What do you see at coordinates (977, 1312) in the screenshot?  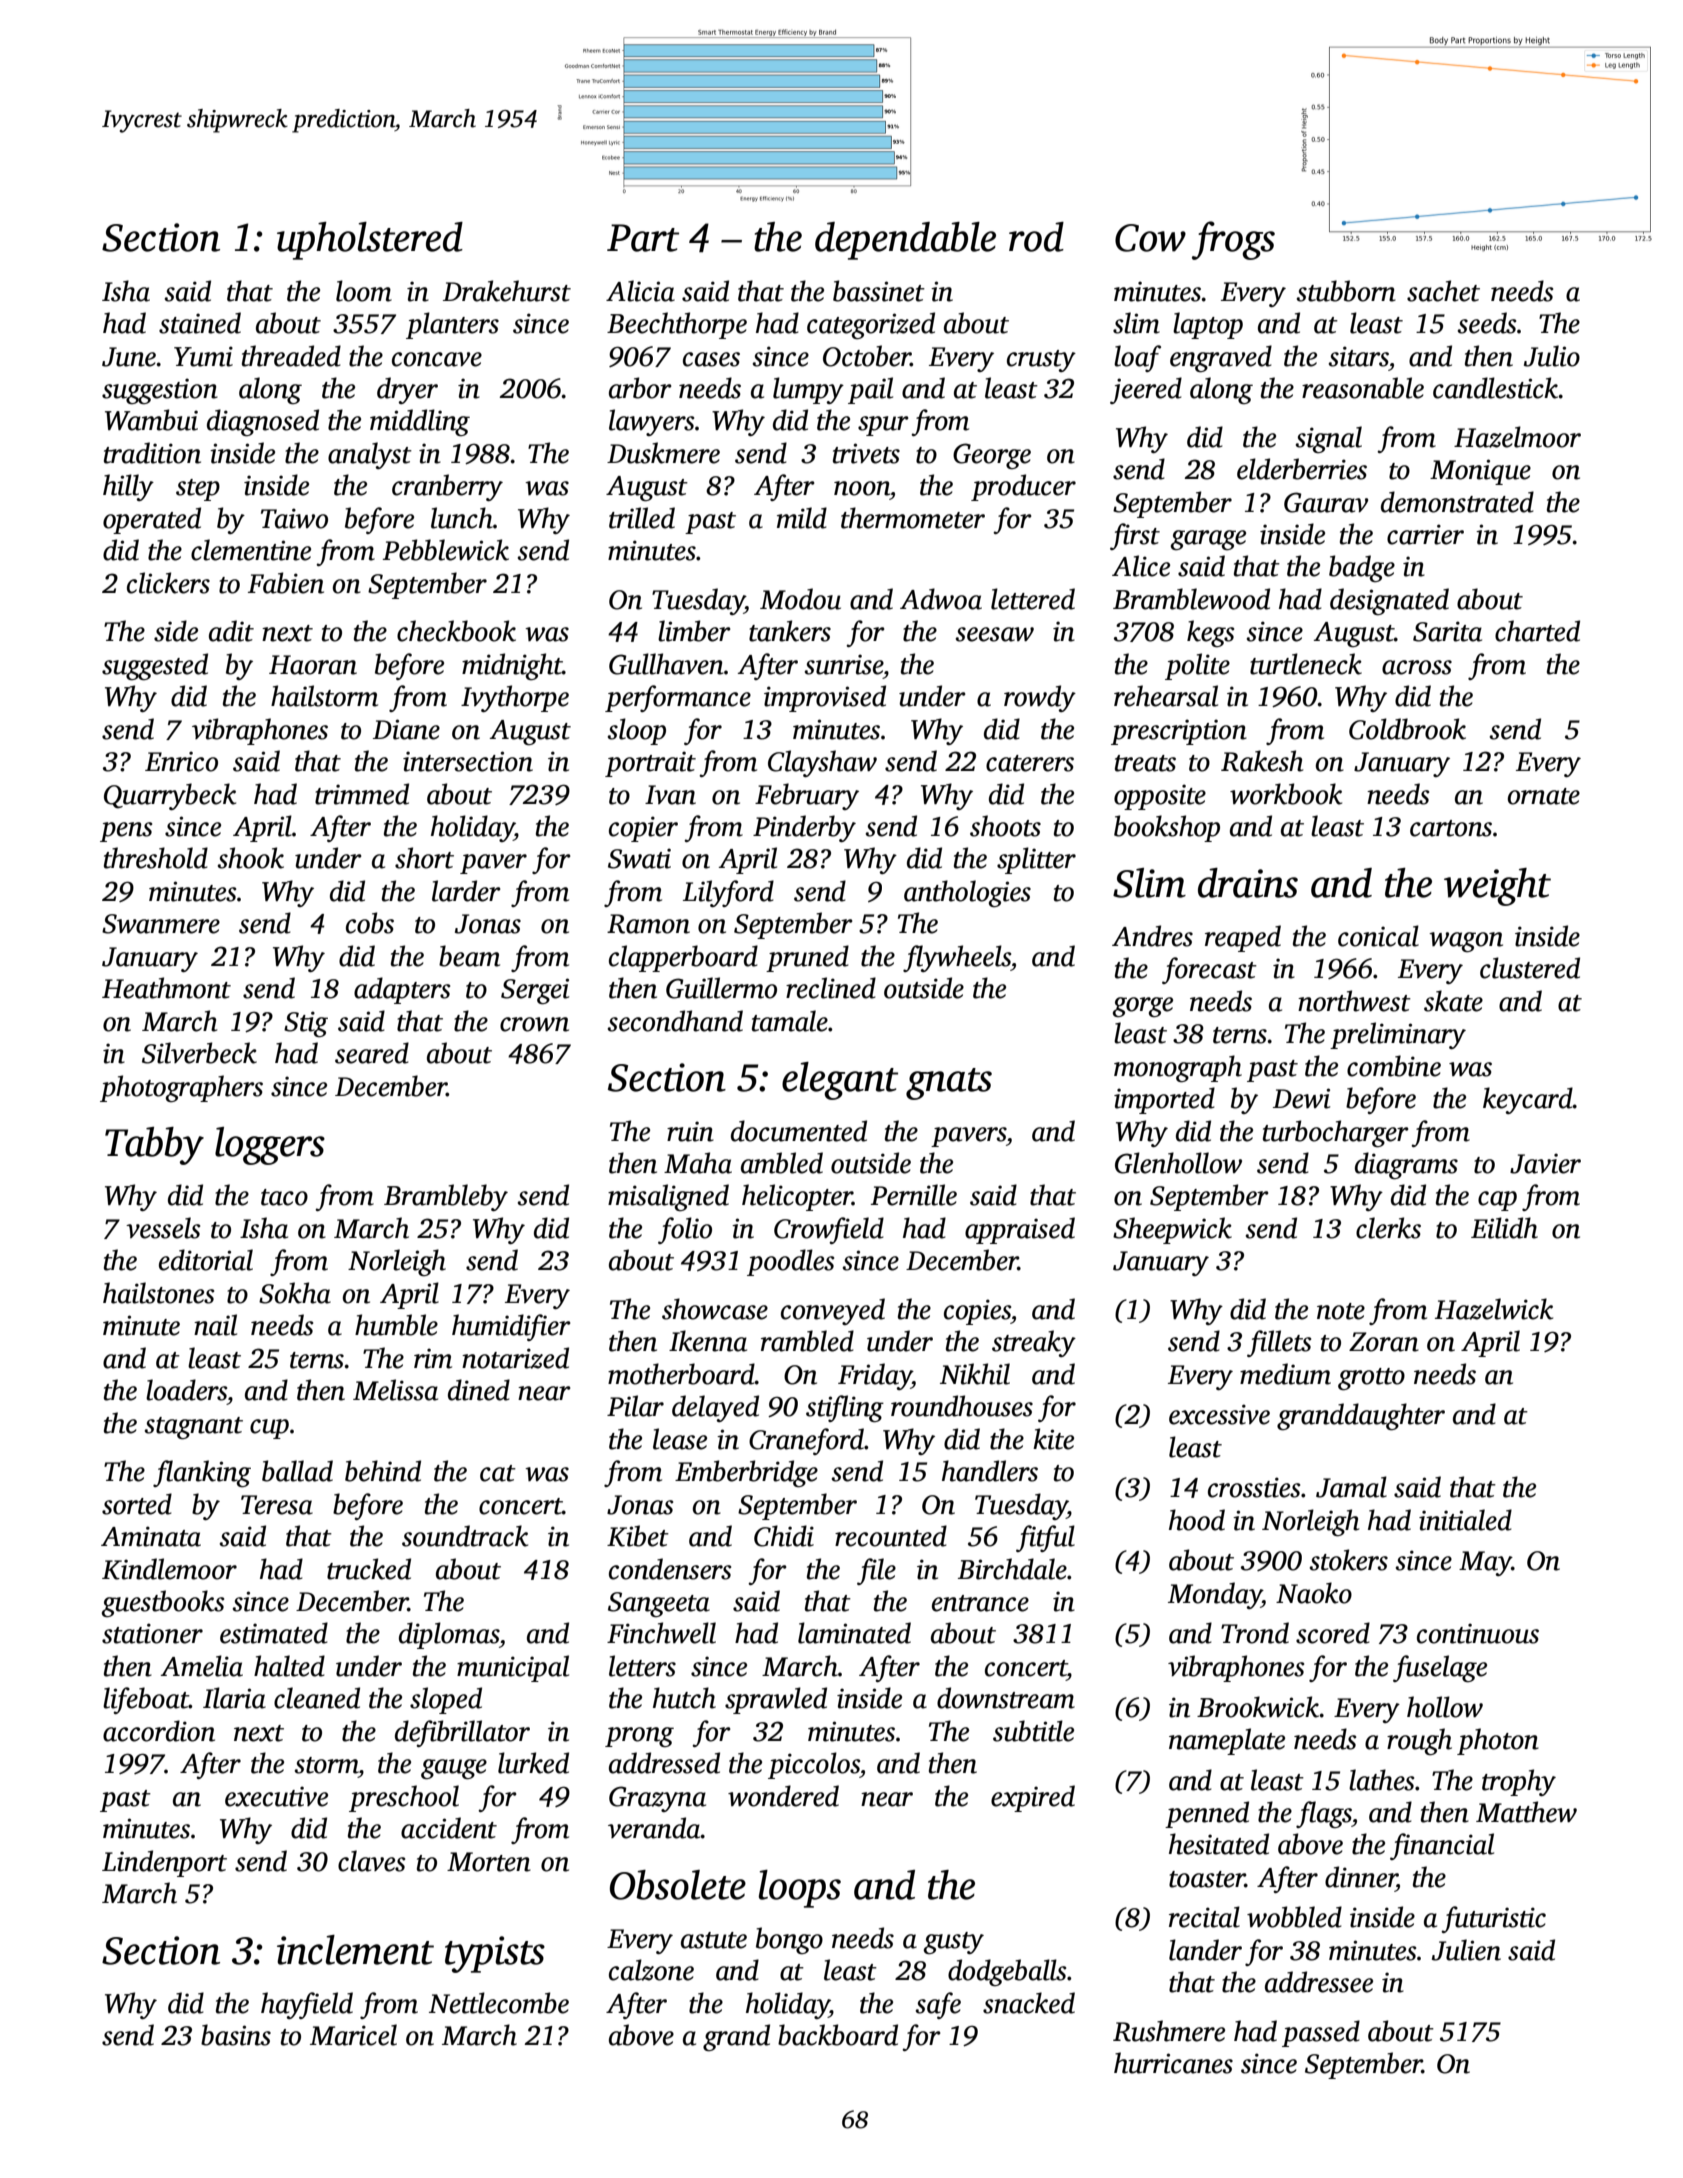 I see `copies` at bounding box center [977, 1312].
